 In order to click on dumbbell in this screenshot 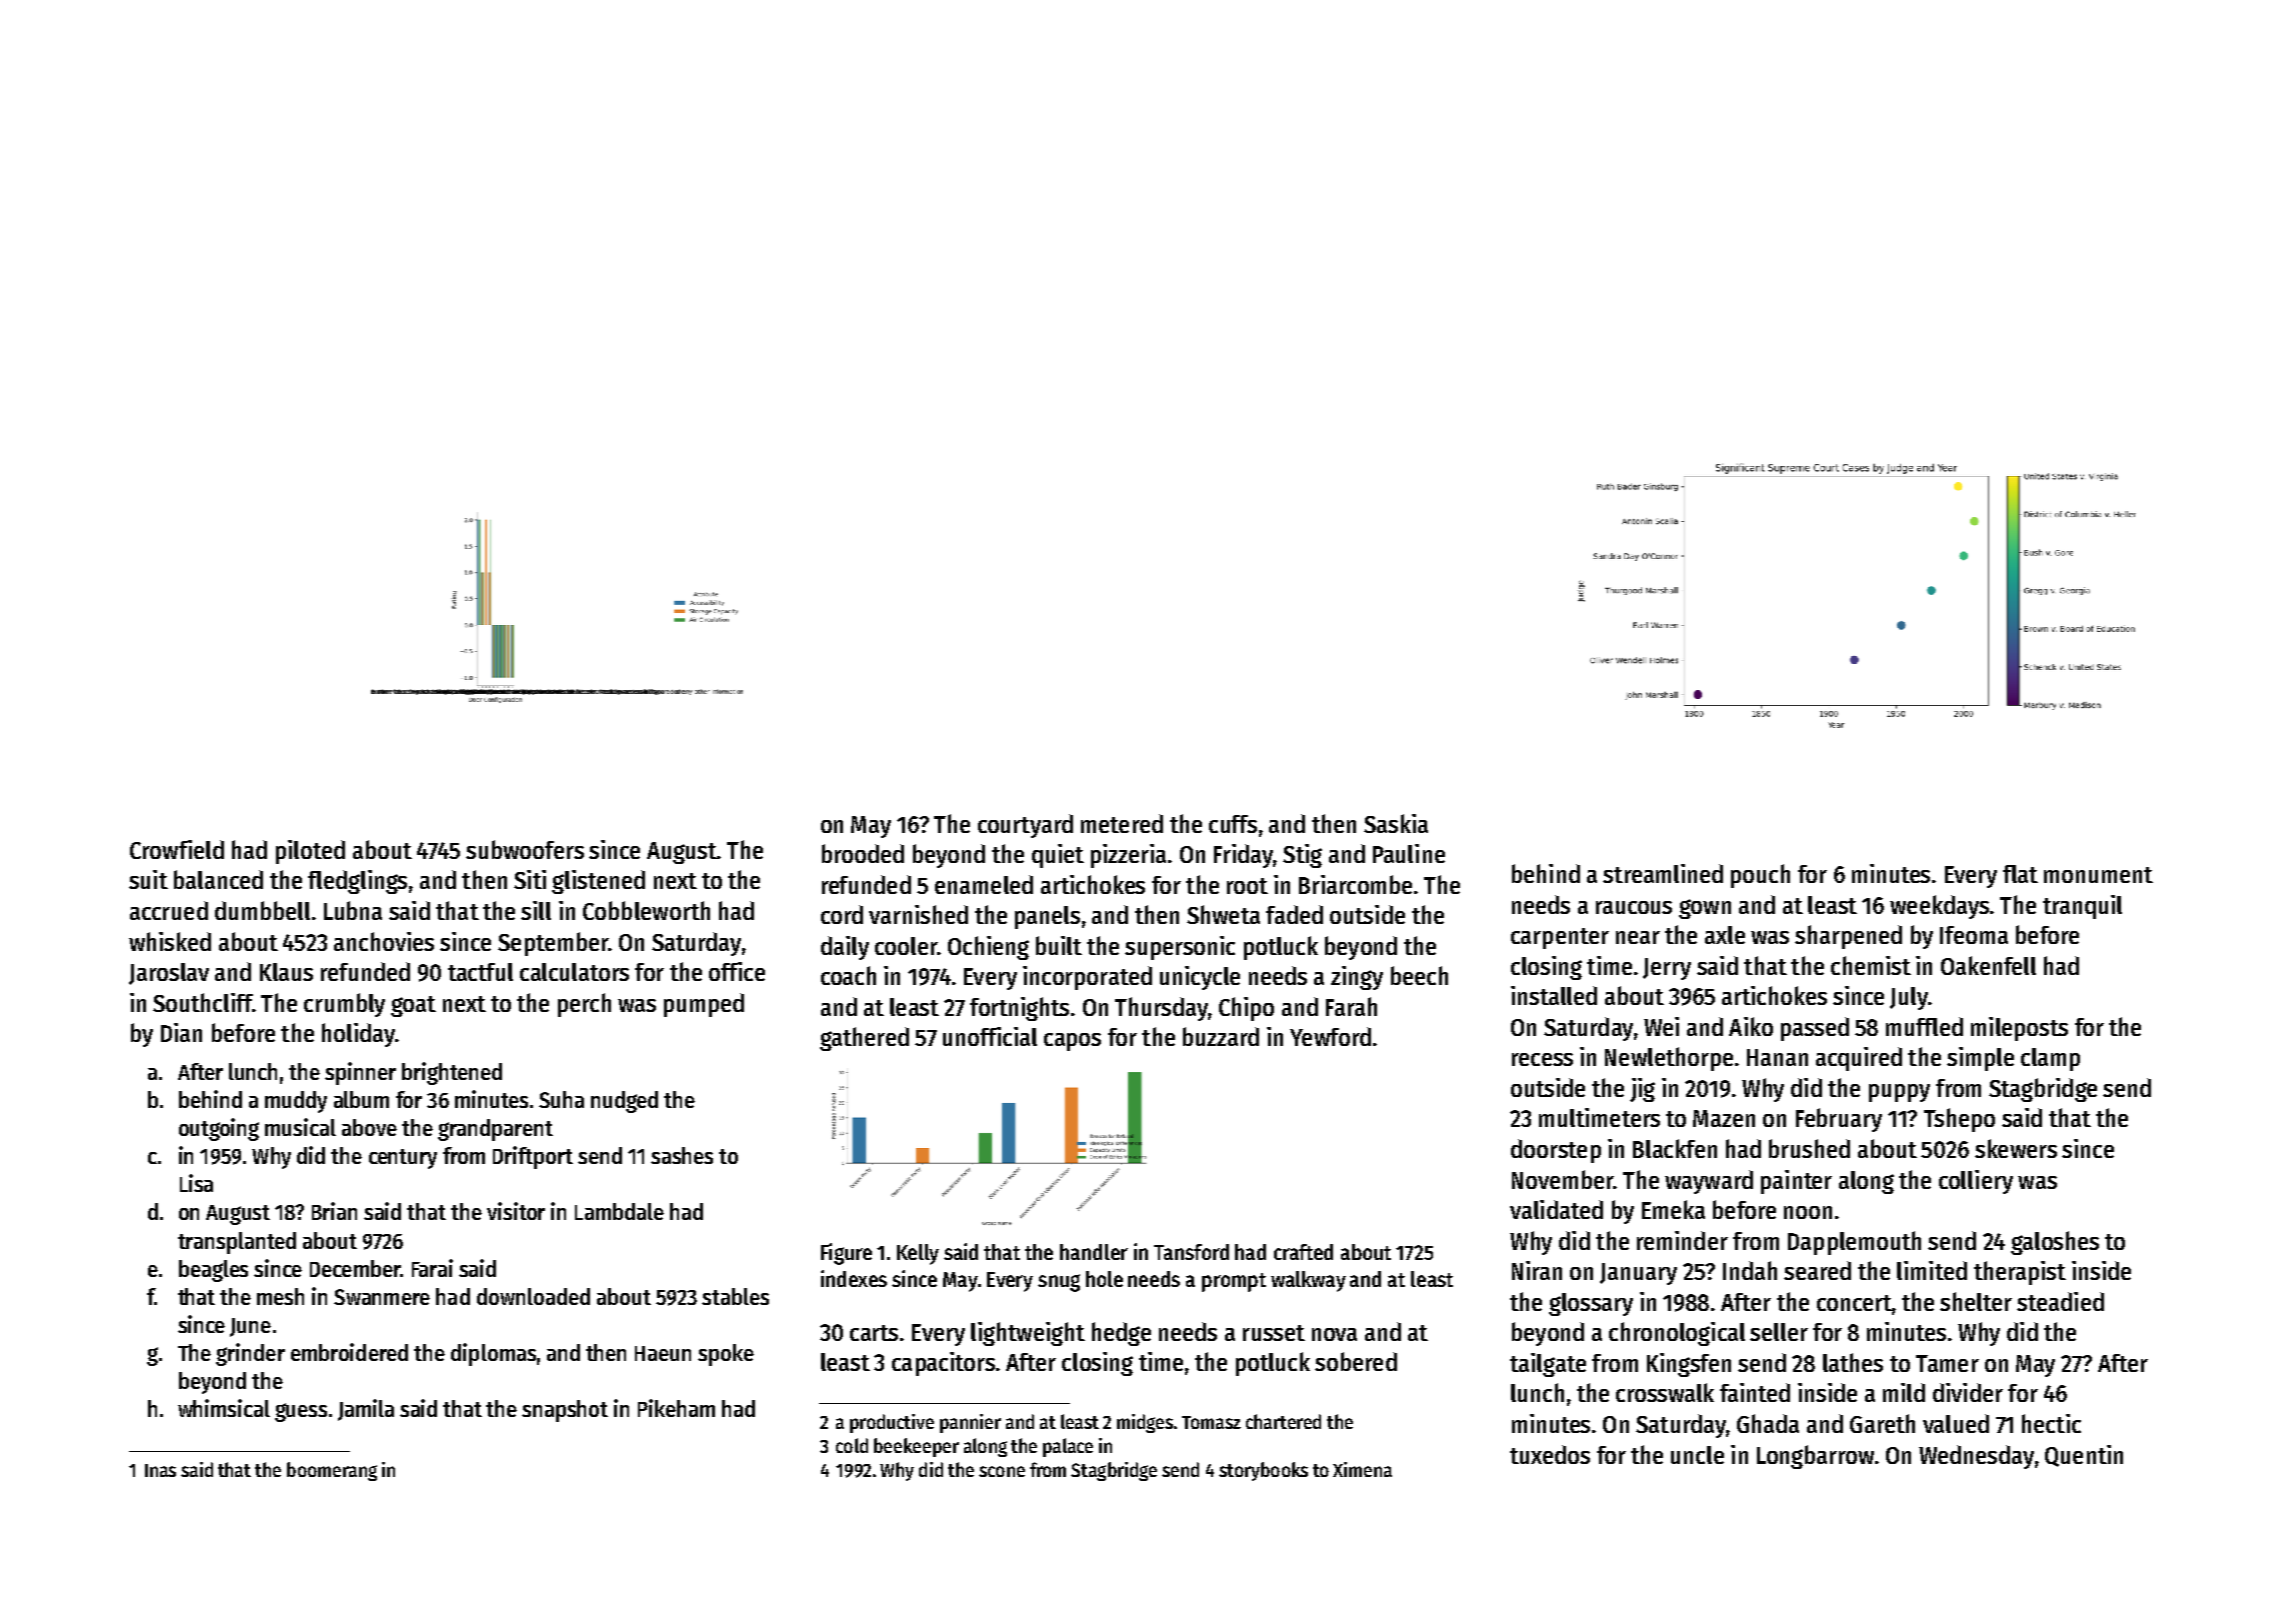, I will do `click(262, 910)`.
